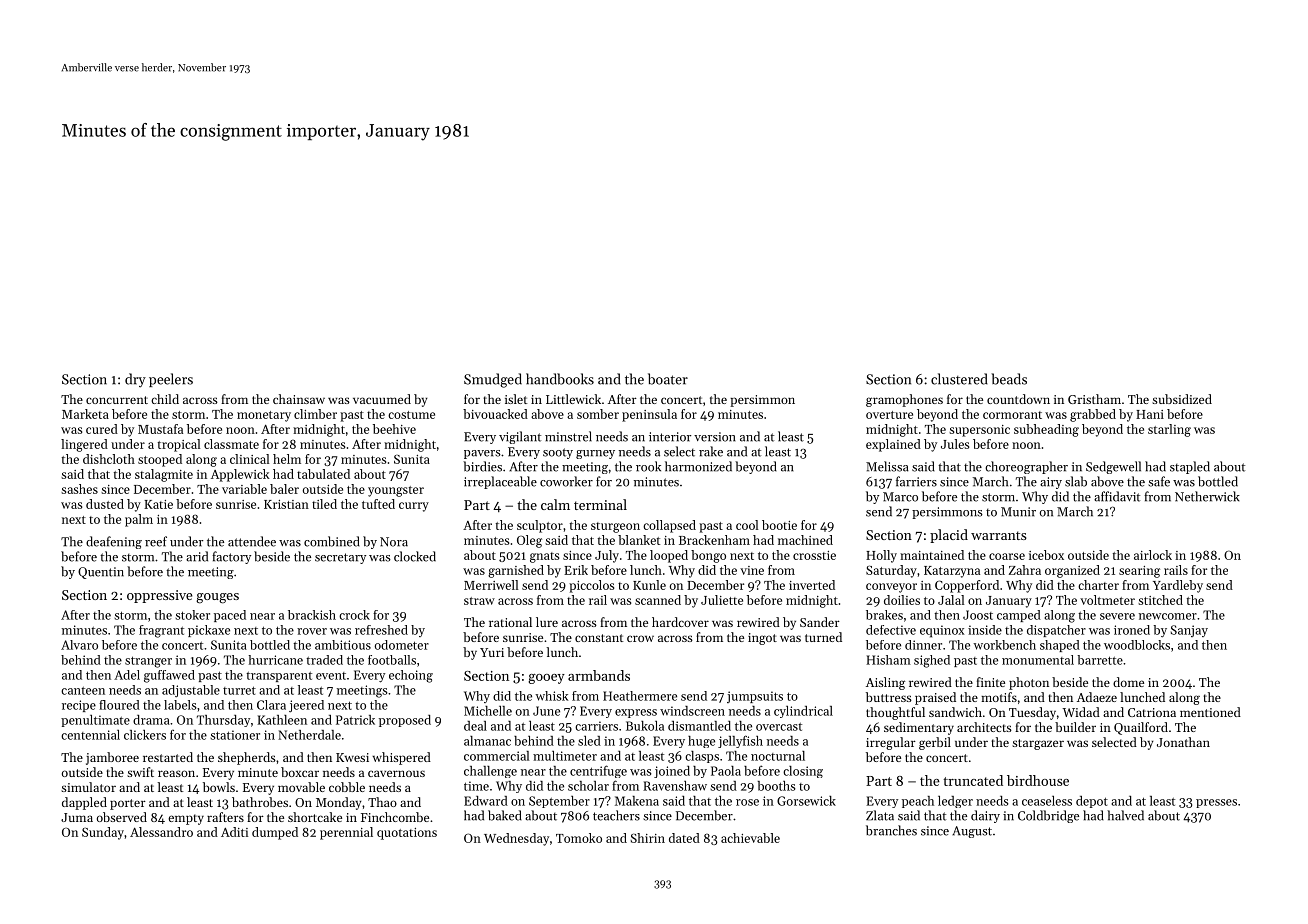 This page has width=1308, height=924. What do you see at coordinates (122, 817) in the page?
I see `observed` at bounding box center [122, 817].
